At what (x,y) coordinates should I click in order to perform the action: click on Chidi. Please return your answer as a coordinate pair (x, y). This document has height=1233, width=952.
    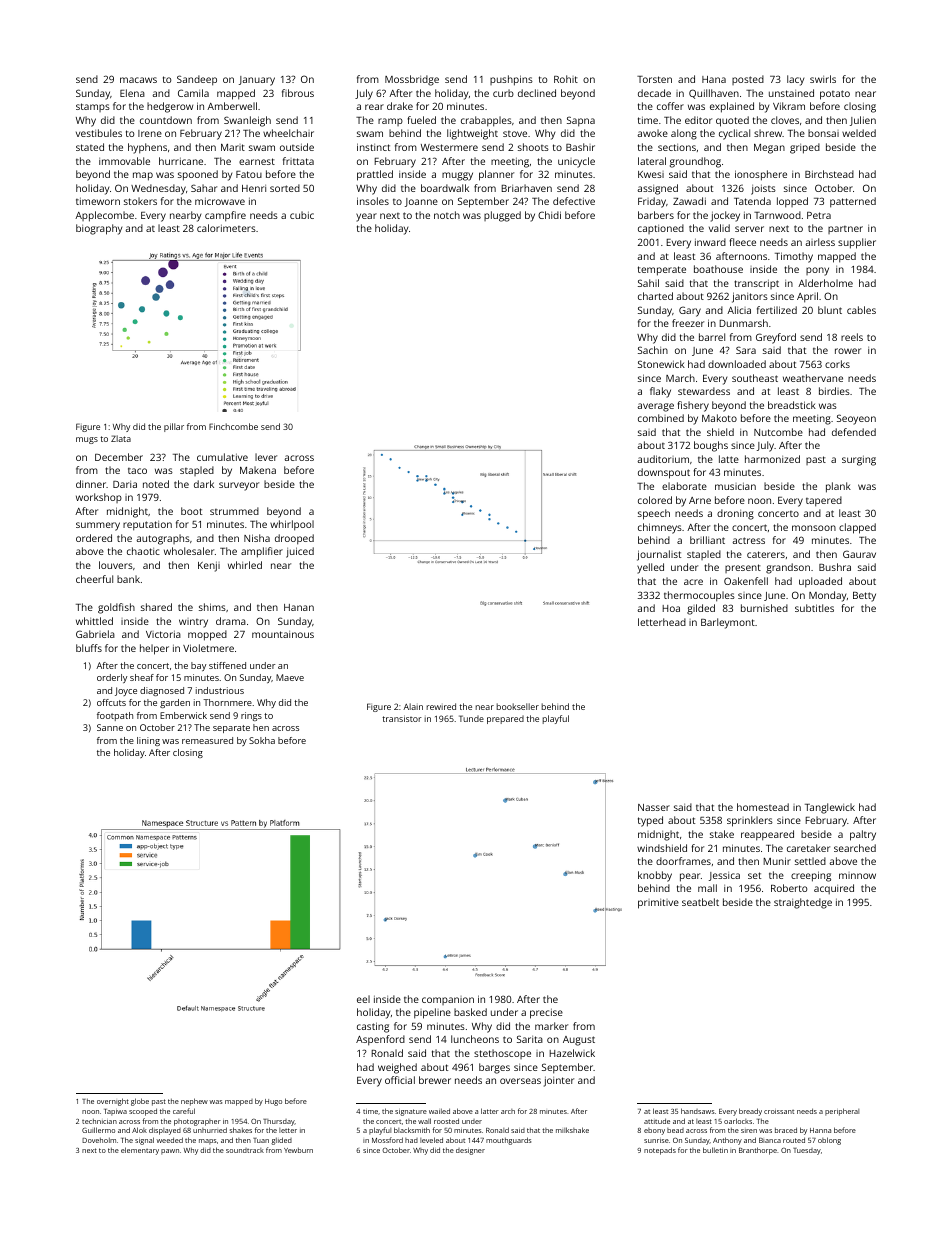
    Looking at the image, I should click on (549, 215).
